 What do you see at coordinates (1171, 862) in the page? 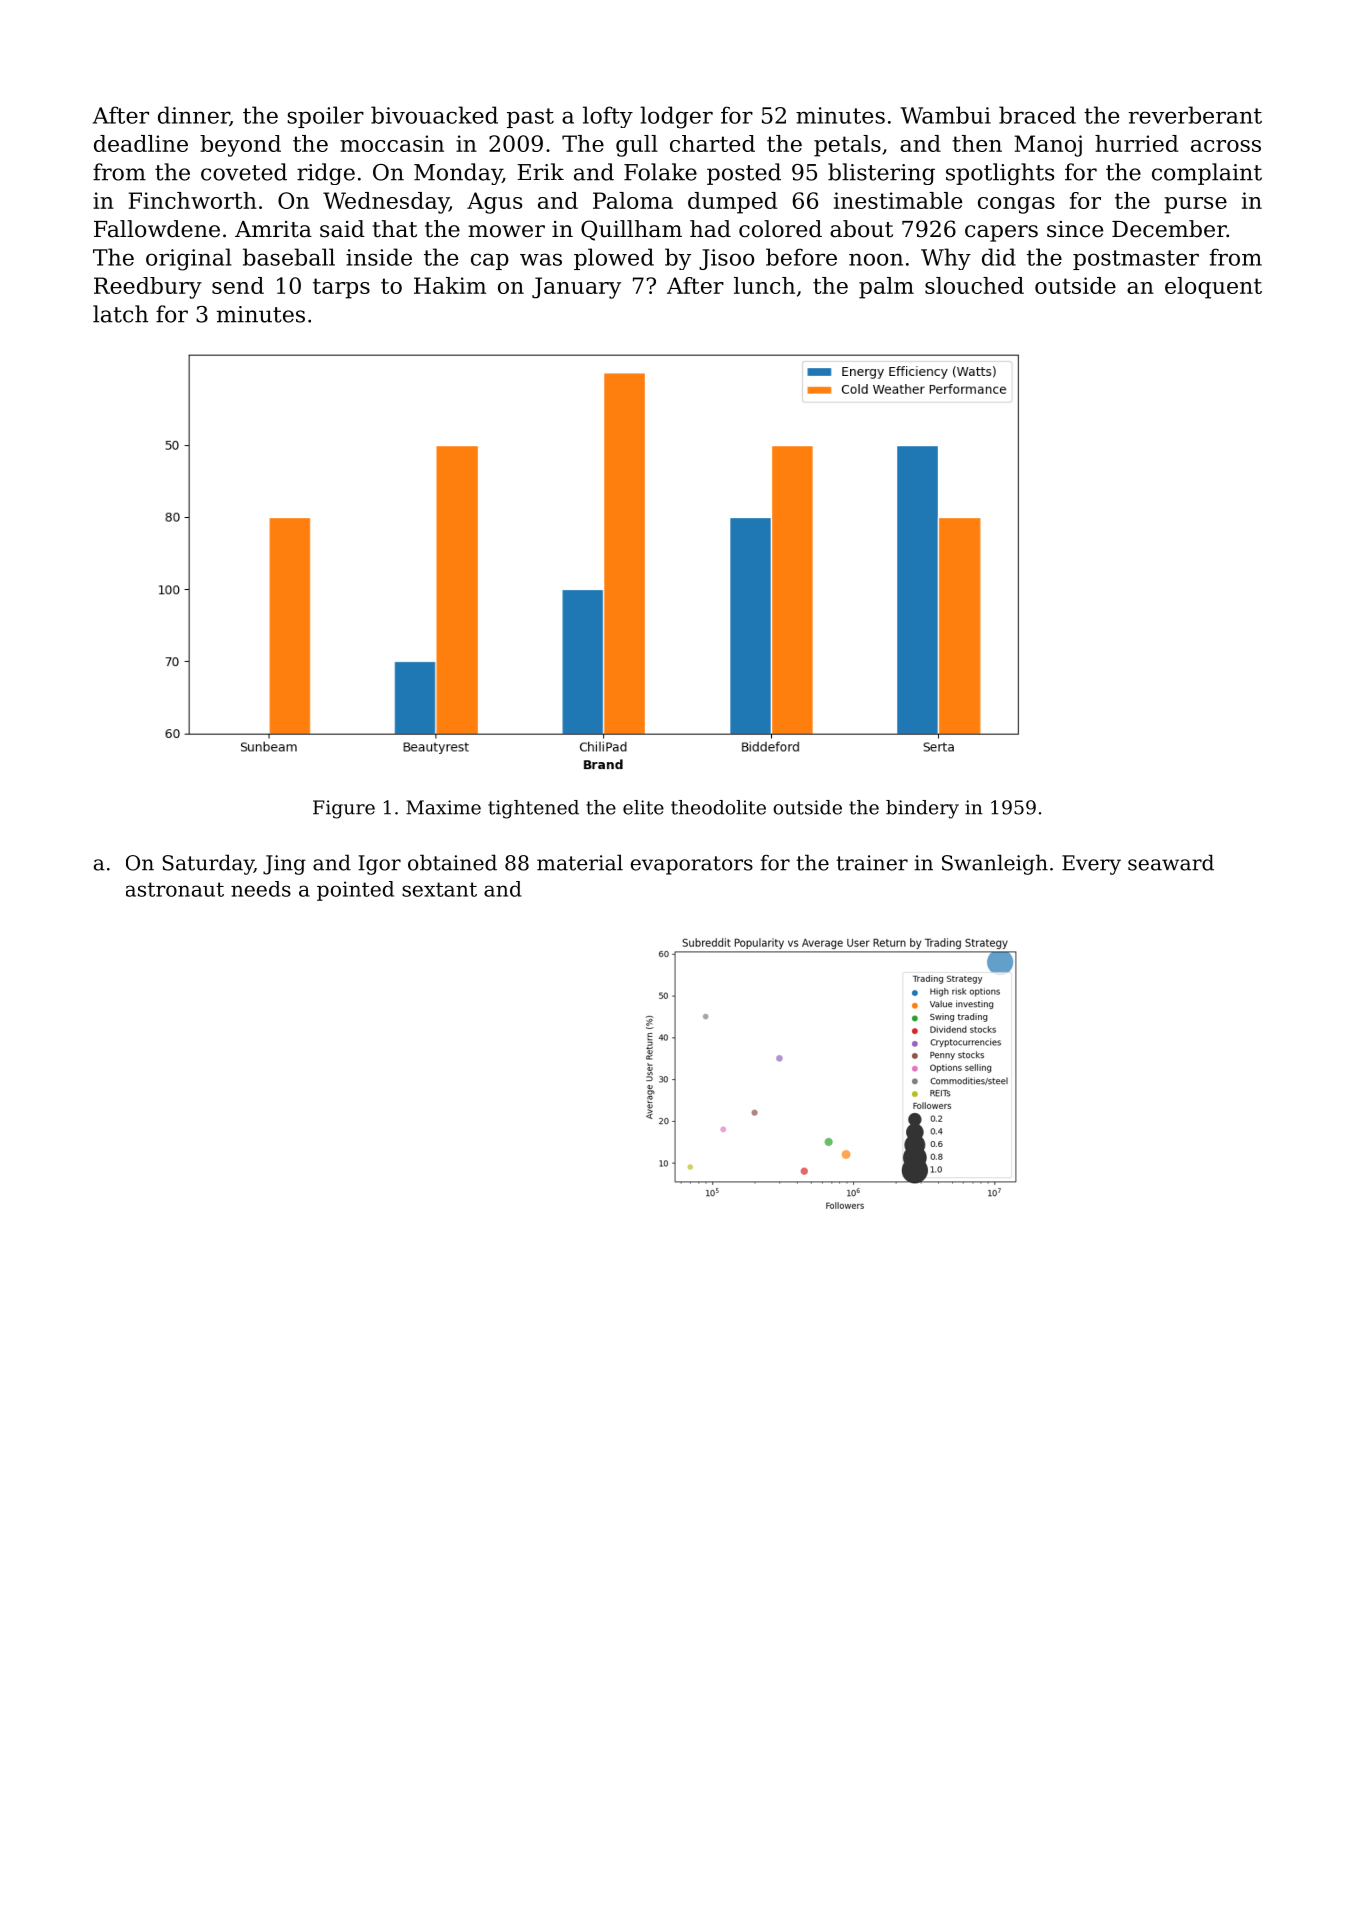
I see `seaward` at bounding box center [1171, 862].
